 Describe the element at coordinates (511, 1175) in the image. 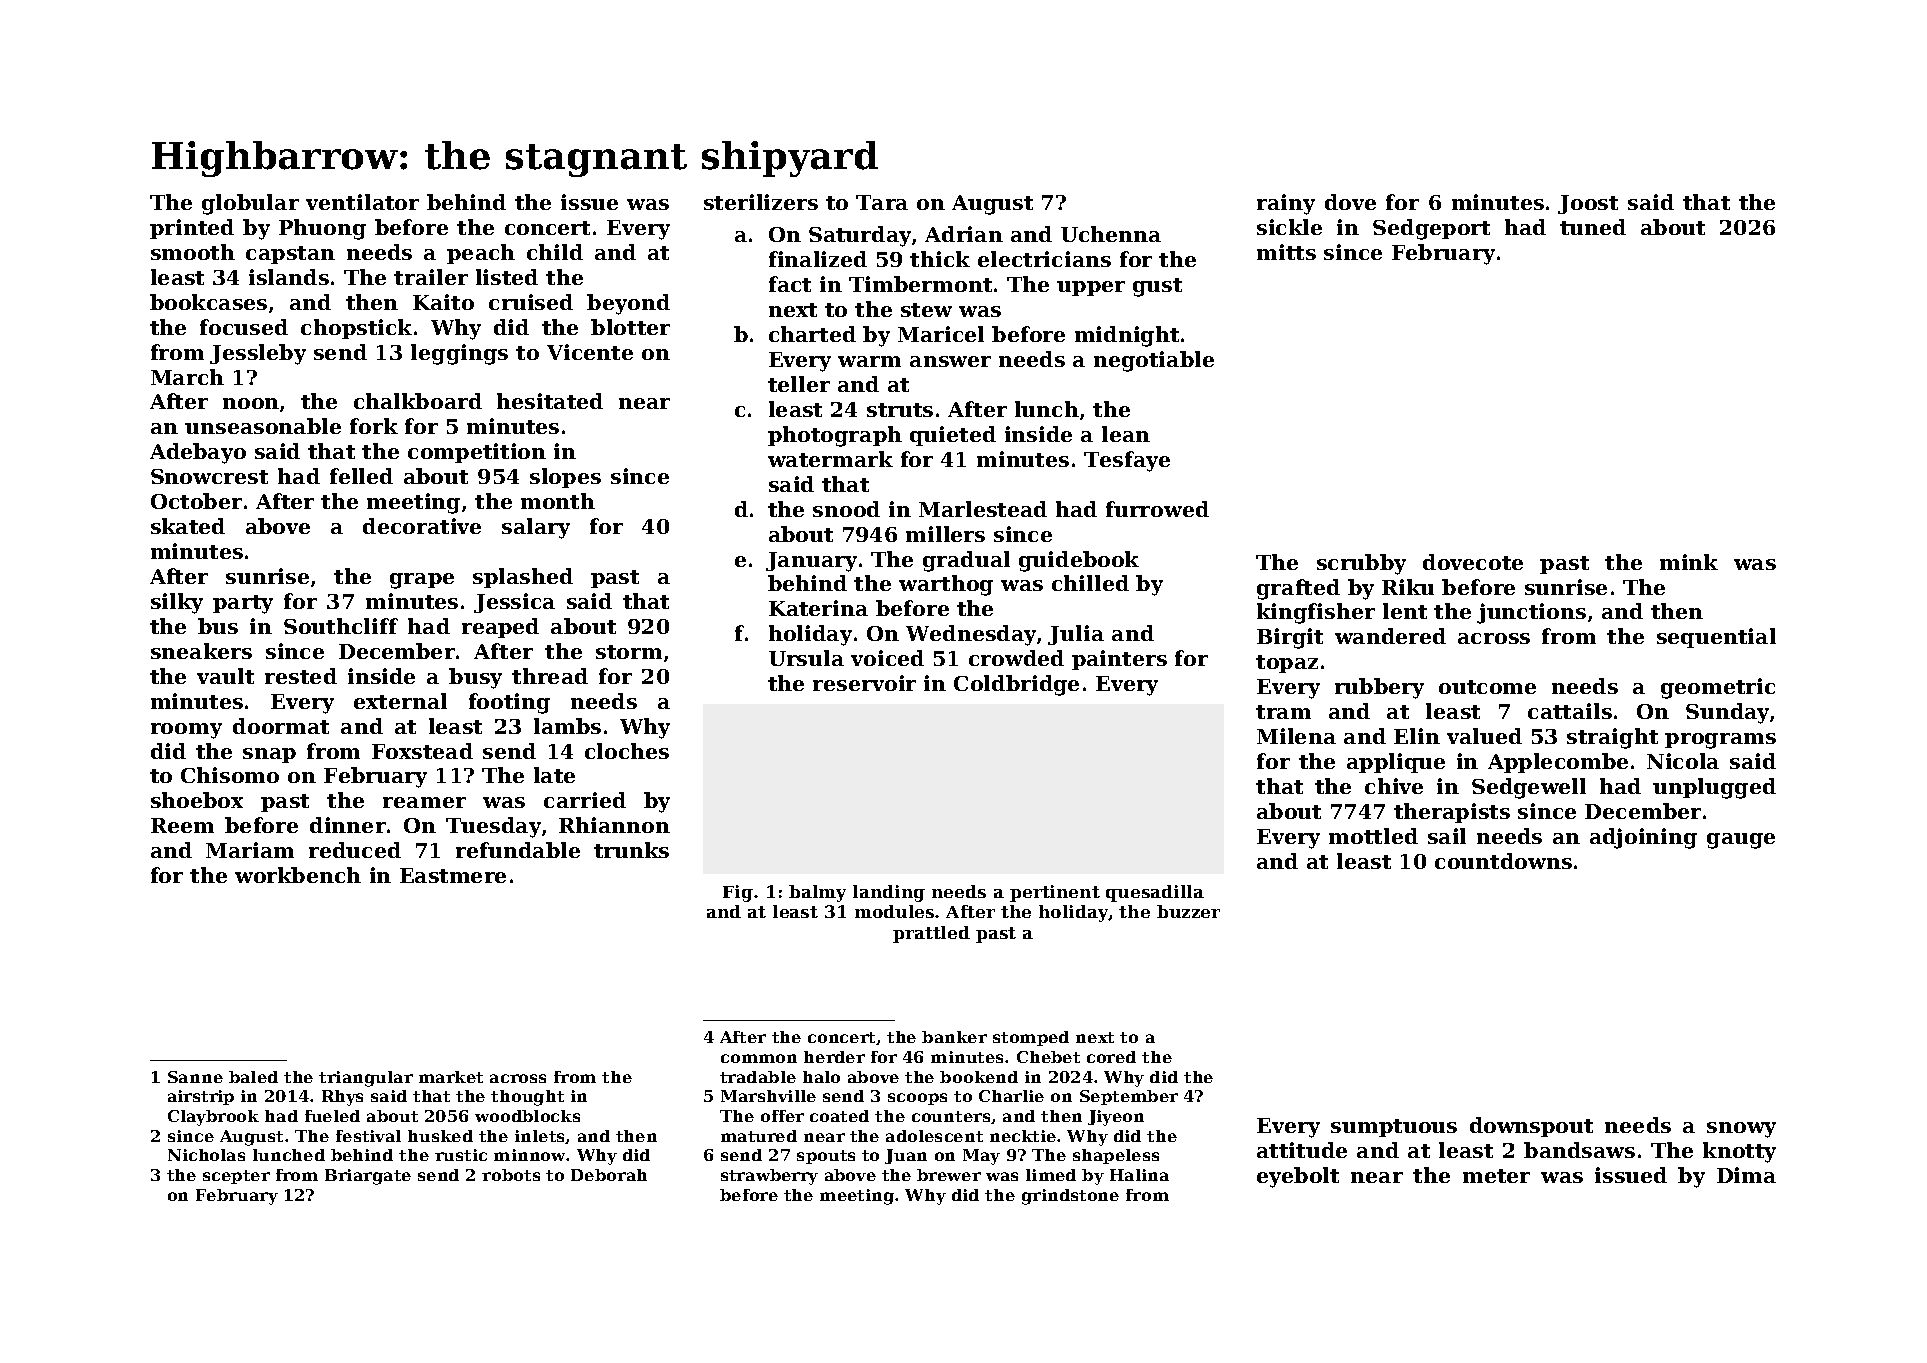

I see `robots` at that location.
